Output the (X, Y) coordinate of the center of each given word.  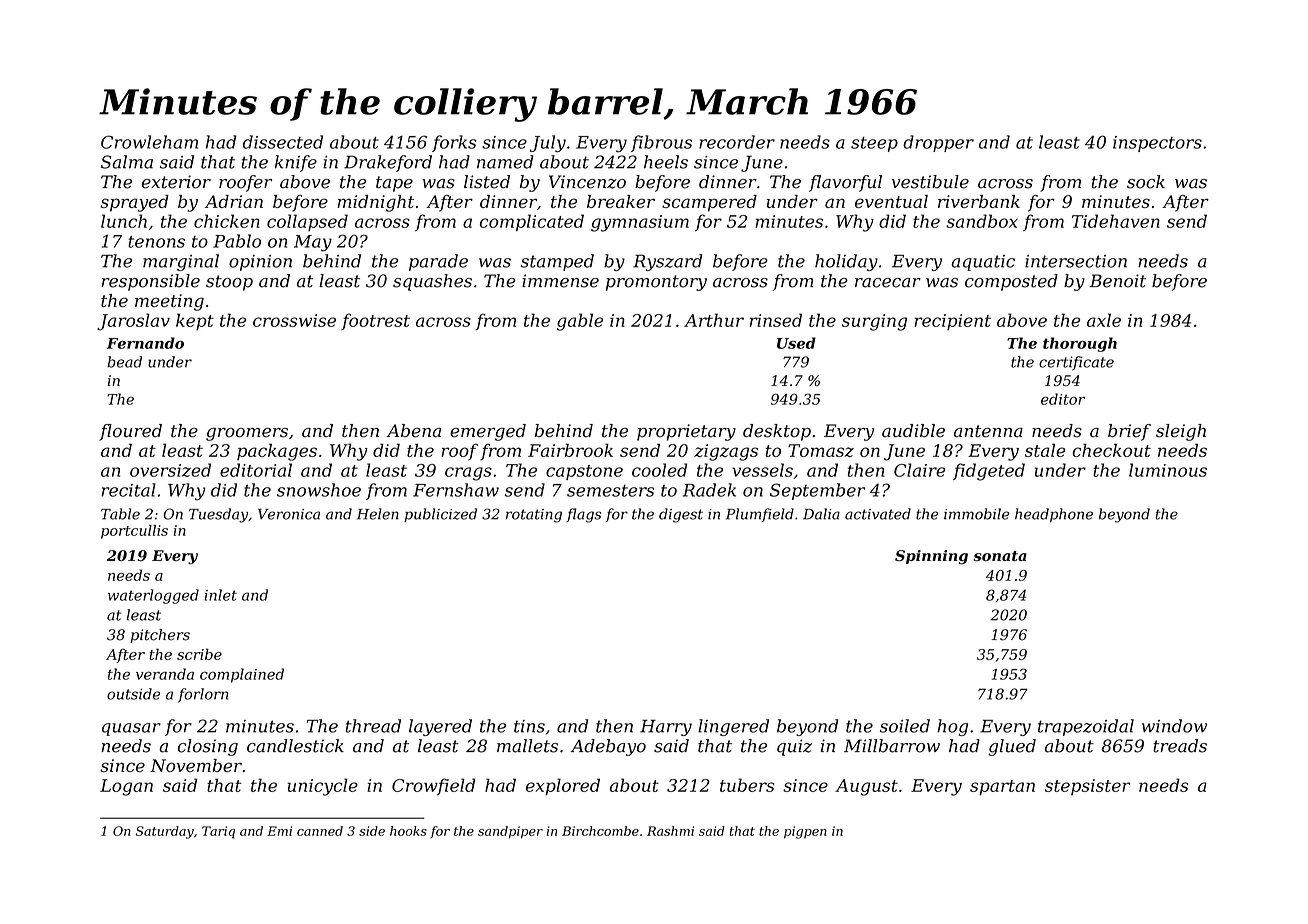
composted (1011, 282)
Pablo (237, 241)
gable (580, 322)
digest (681, 515)
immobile (976, 514)
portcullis (134, 532)
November (196, 765)
